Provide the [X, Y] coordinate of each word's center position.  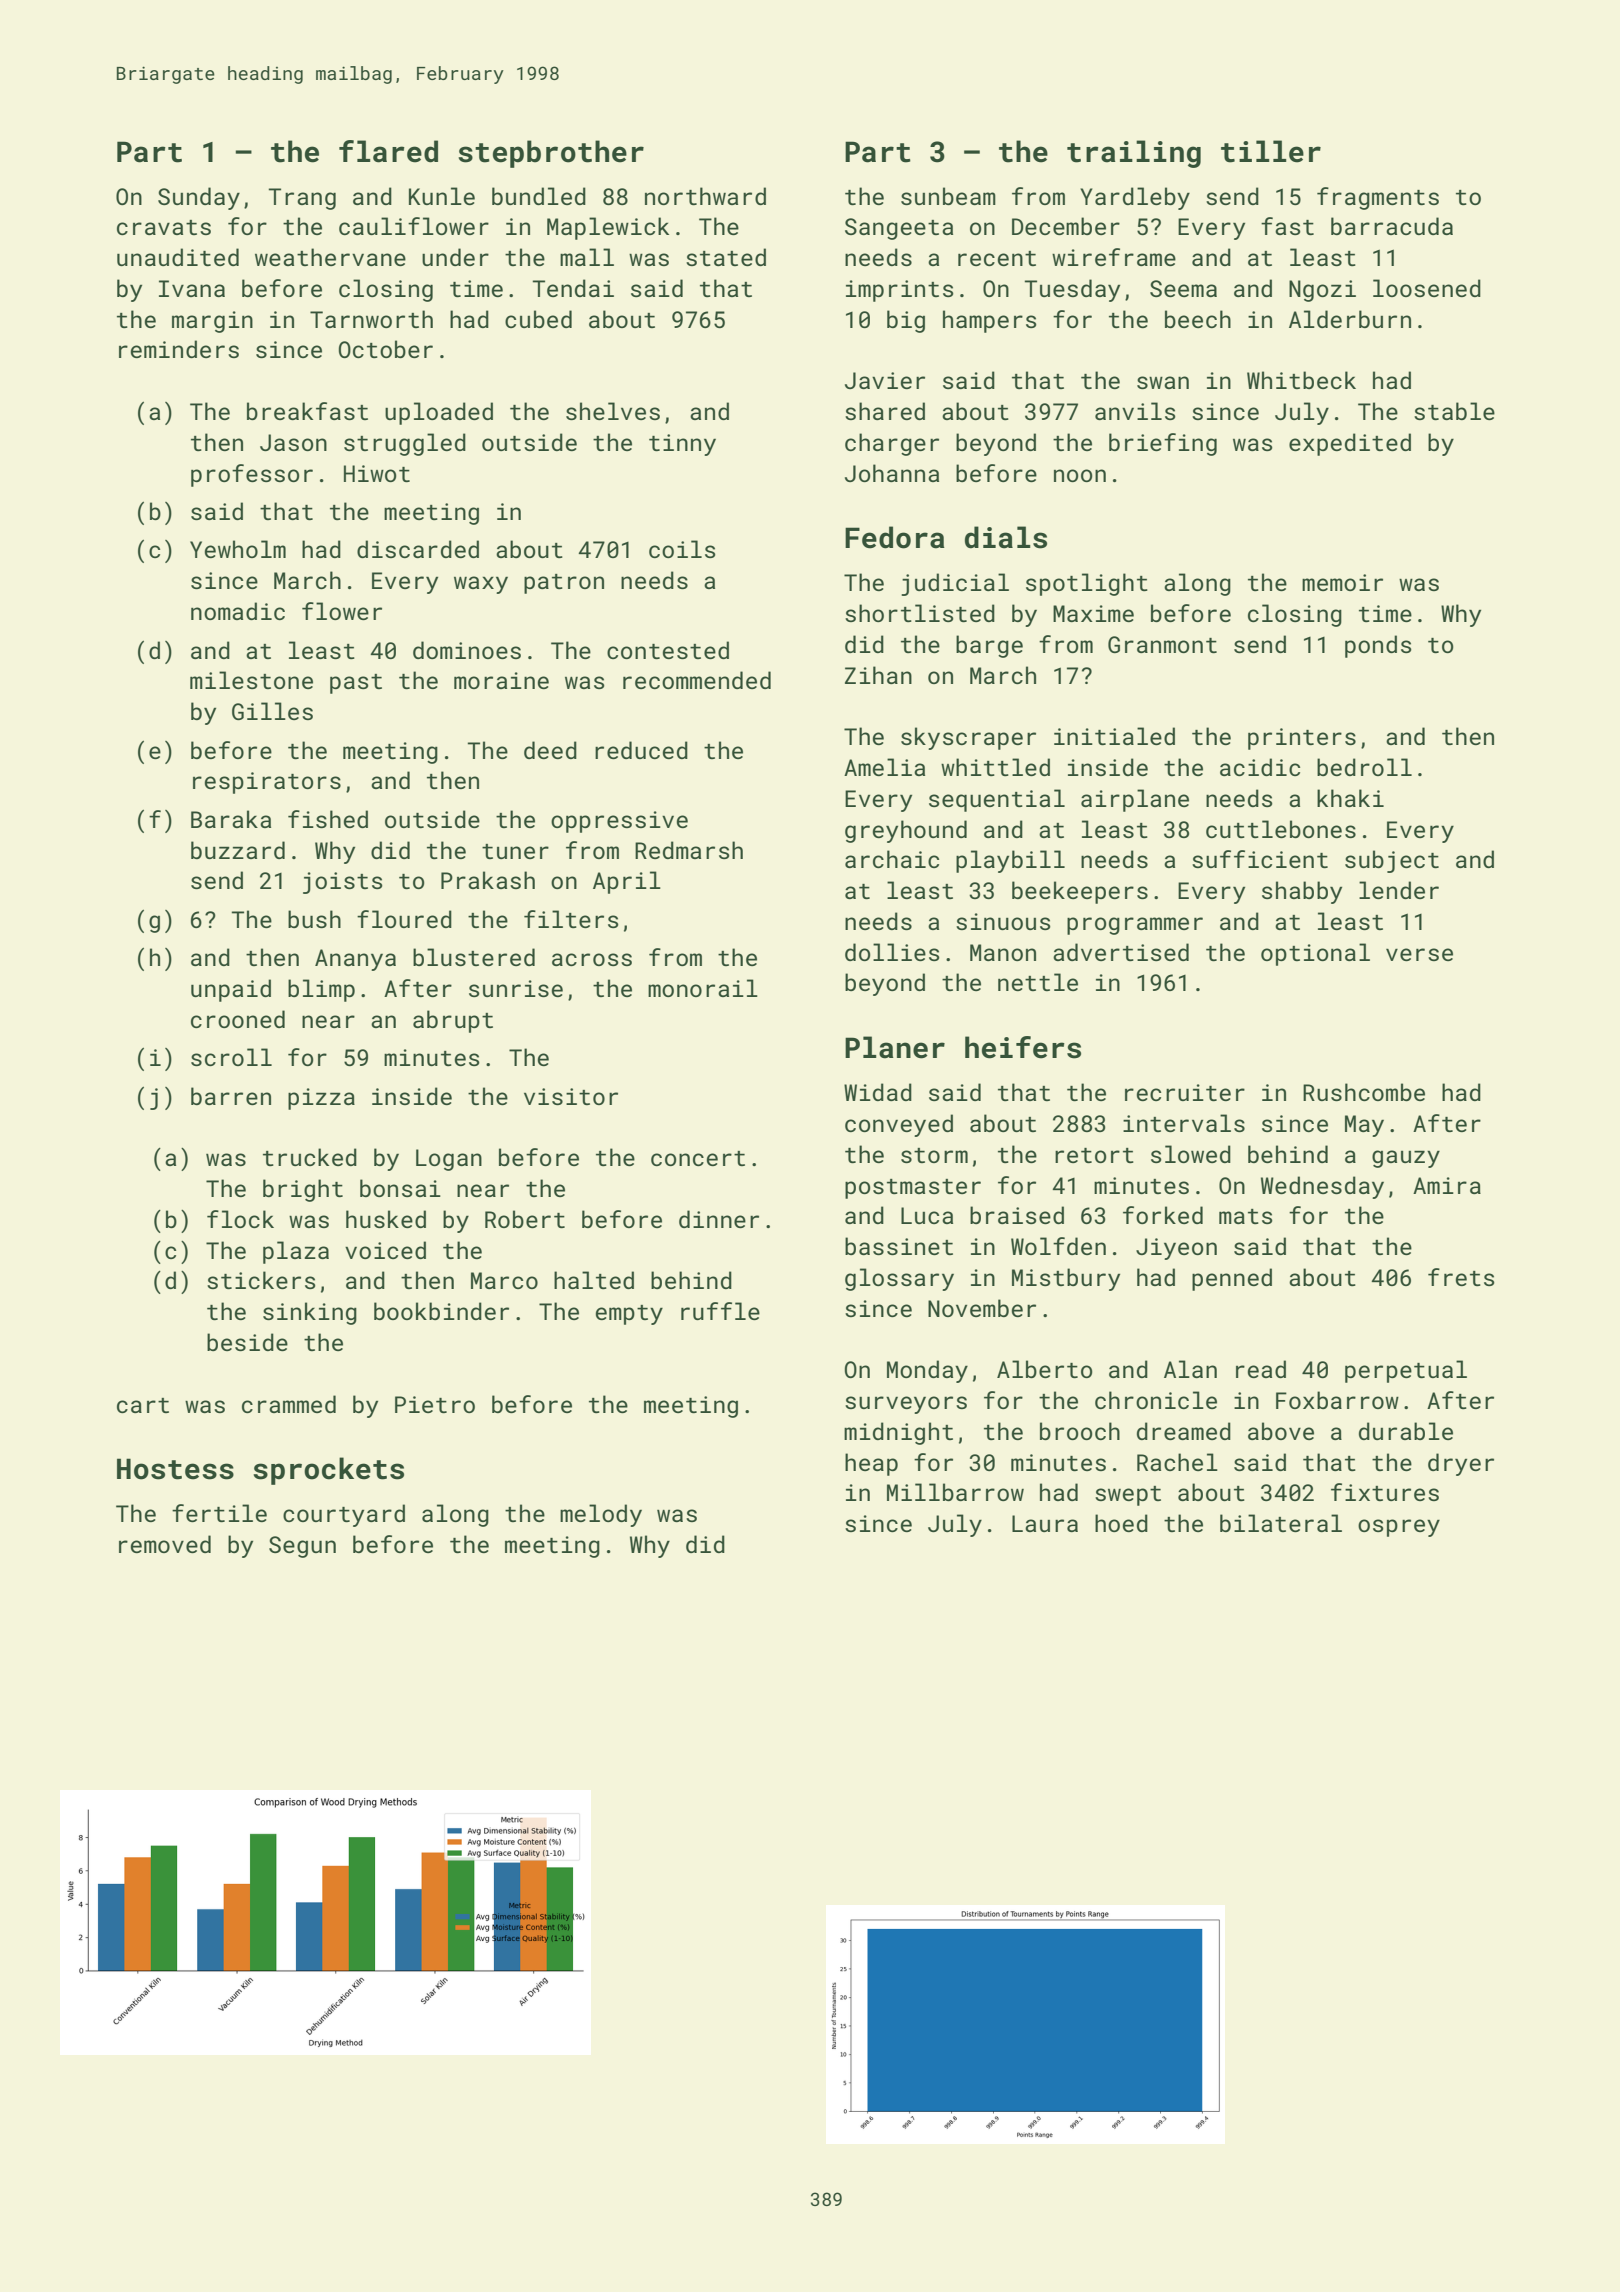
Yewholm [238, 549]
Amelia [884, 767]
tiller [1271, 151]
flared [388, 151]
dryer [1461, 1464]
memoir [1342, 582]
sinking [310, 1313]
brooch [1080, 1431]
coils [682, 549]
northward [705, 196]
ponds [1378, 646]
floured [404, 919]
